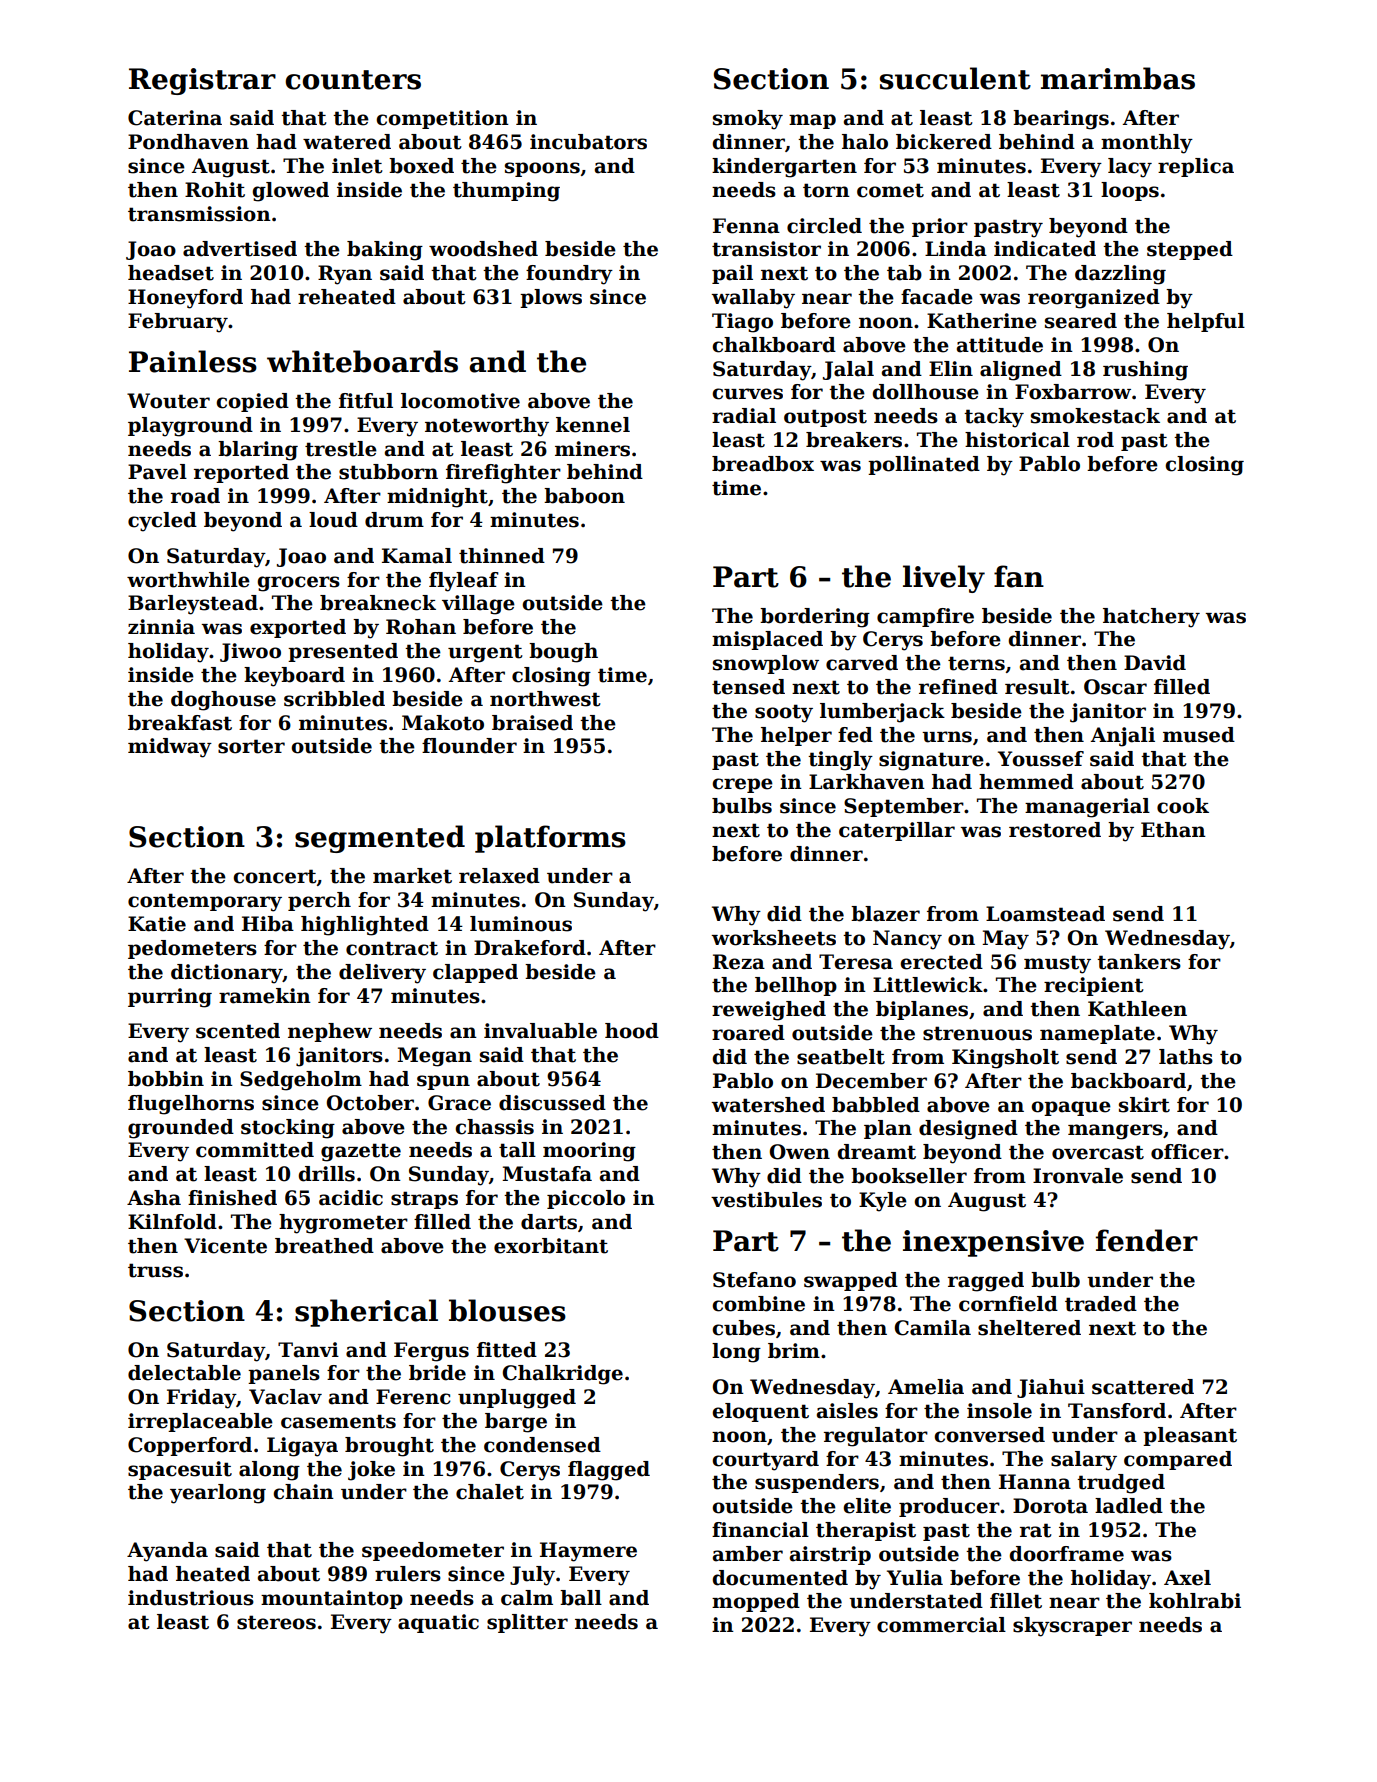 The height and width of the screenshot is (1782, 1377). Describe the element at coordinates (748, 1033) in the screenshot. I see `roared` at that location.
